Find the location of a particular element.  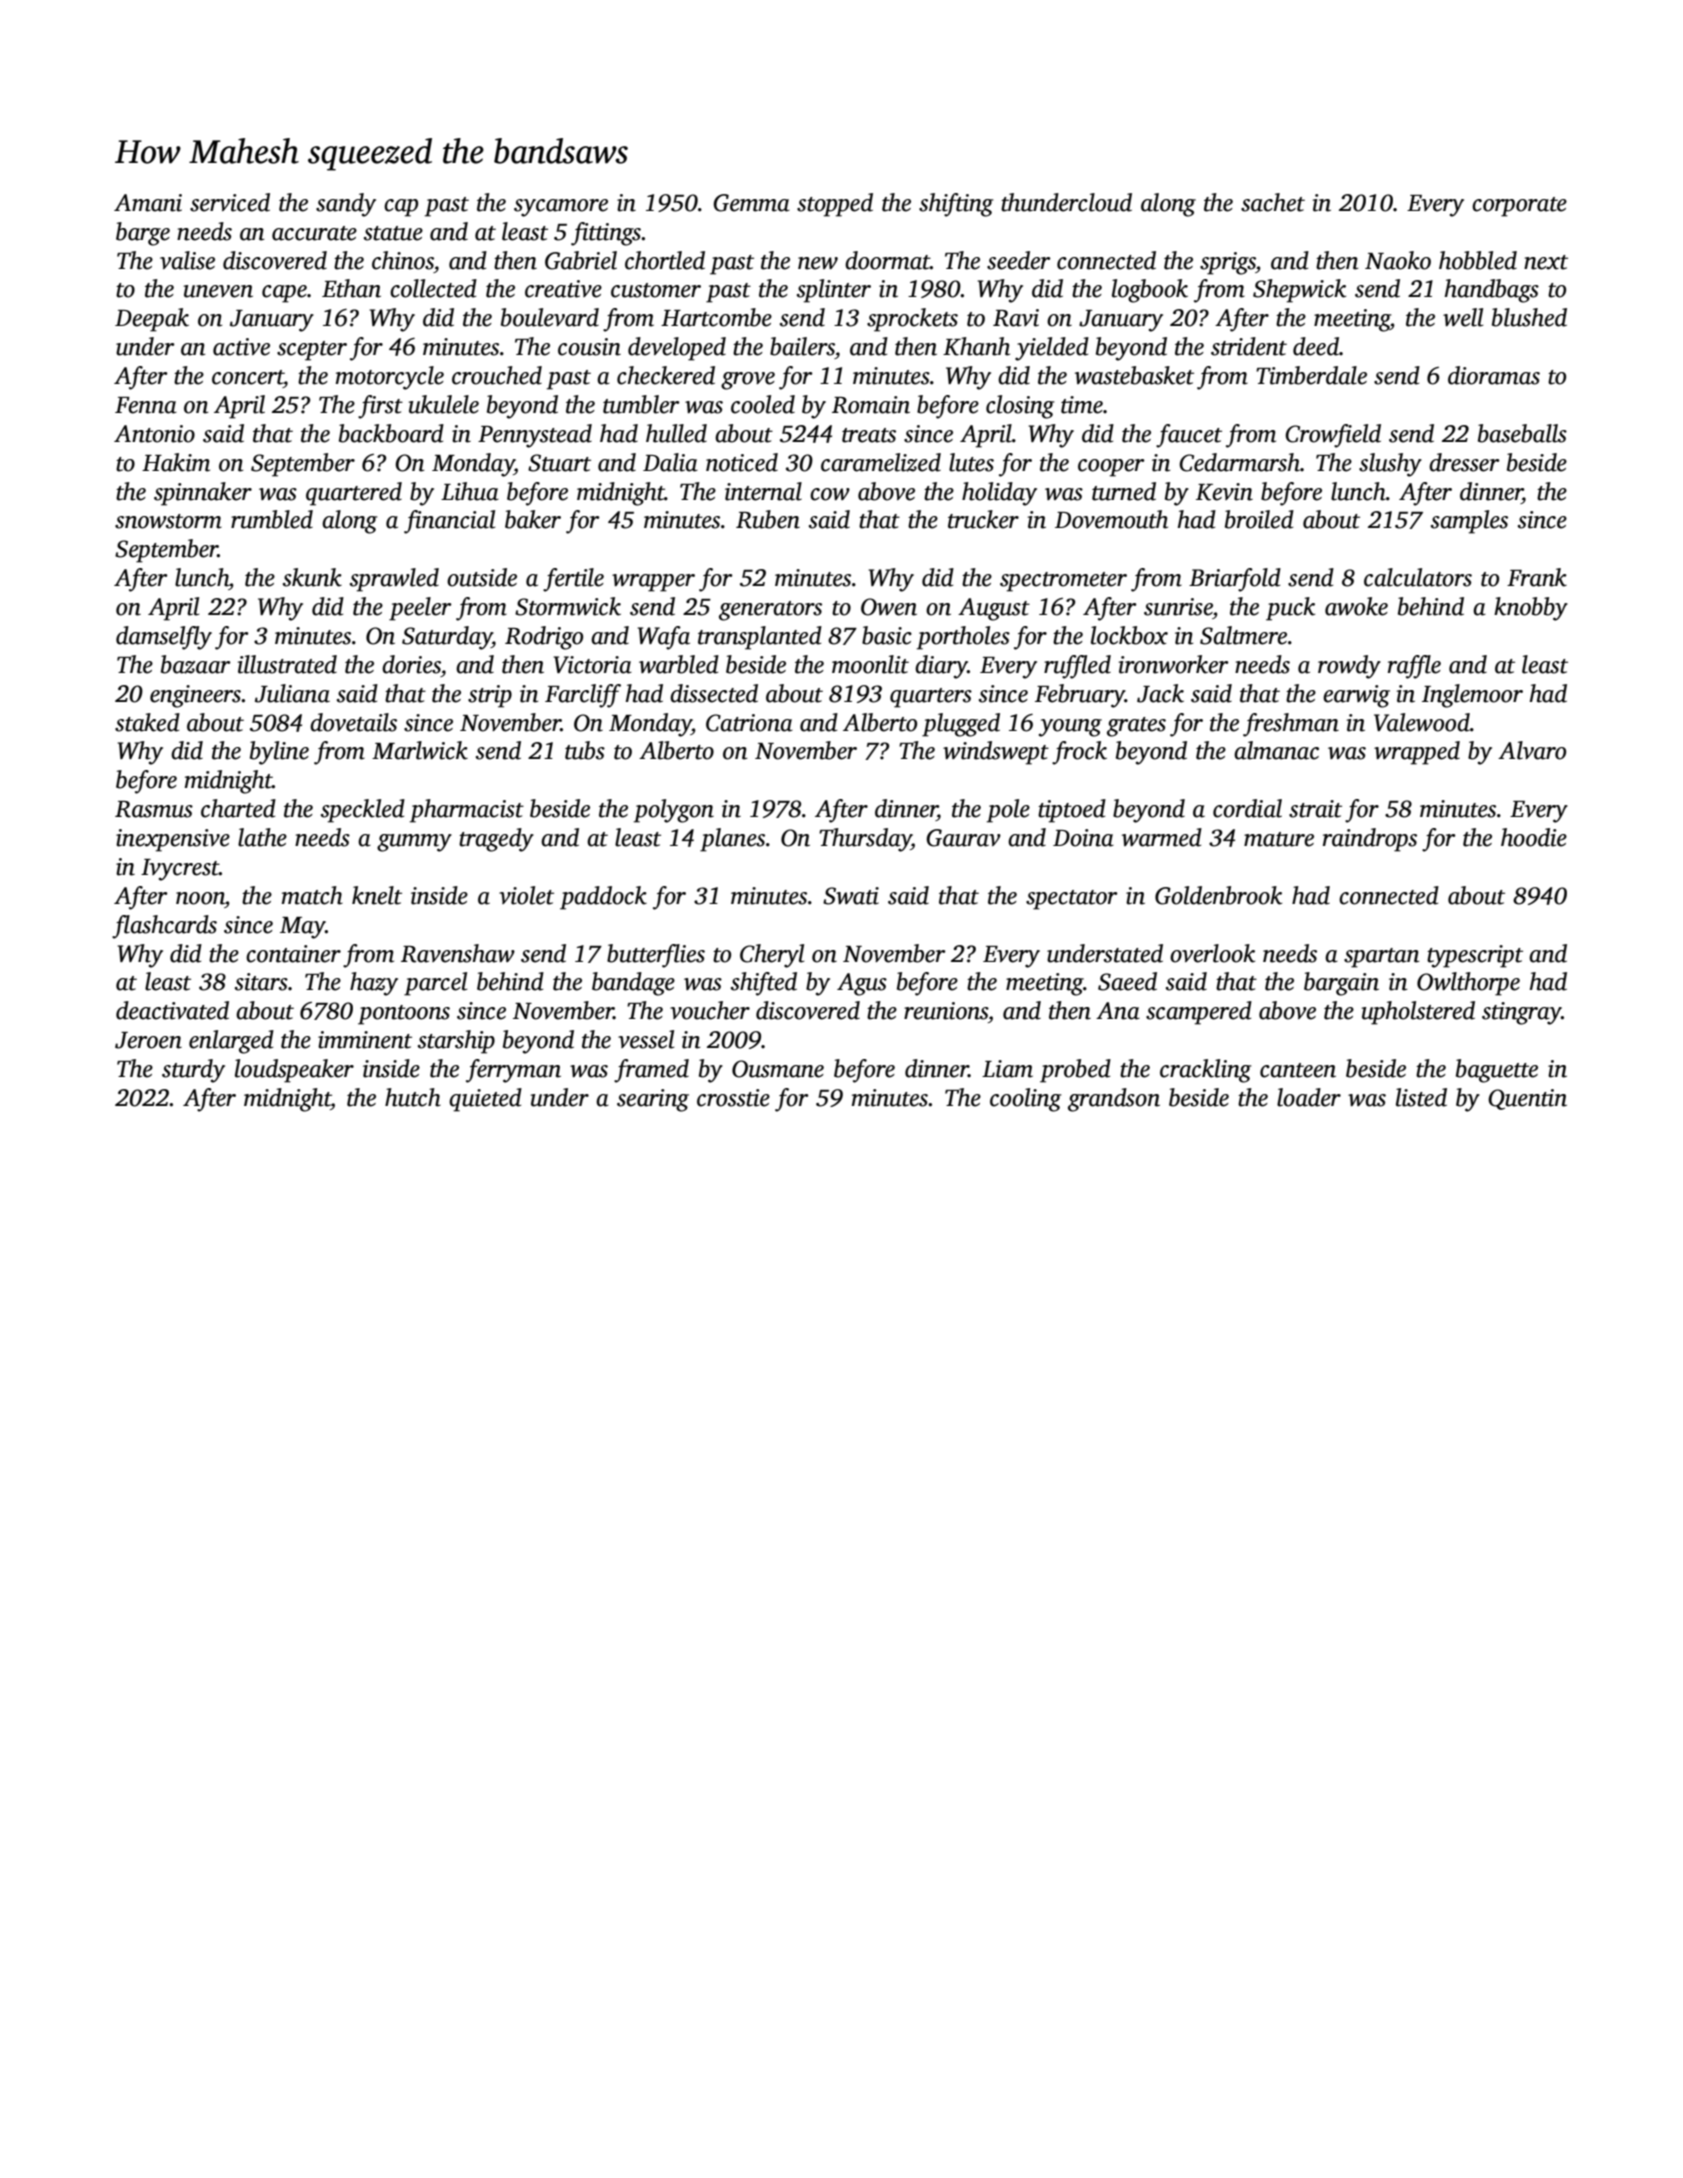

Gemma is located at coordinates (751, 203).
